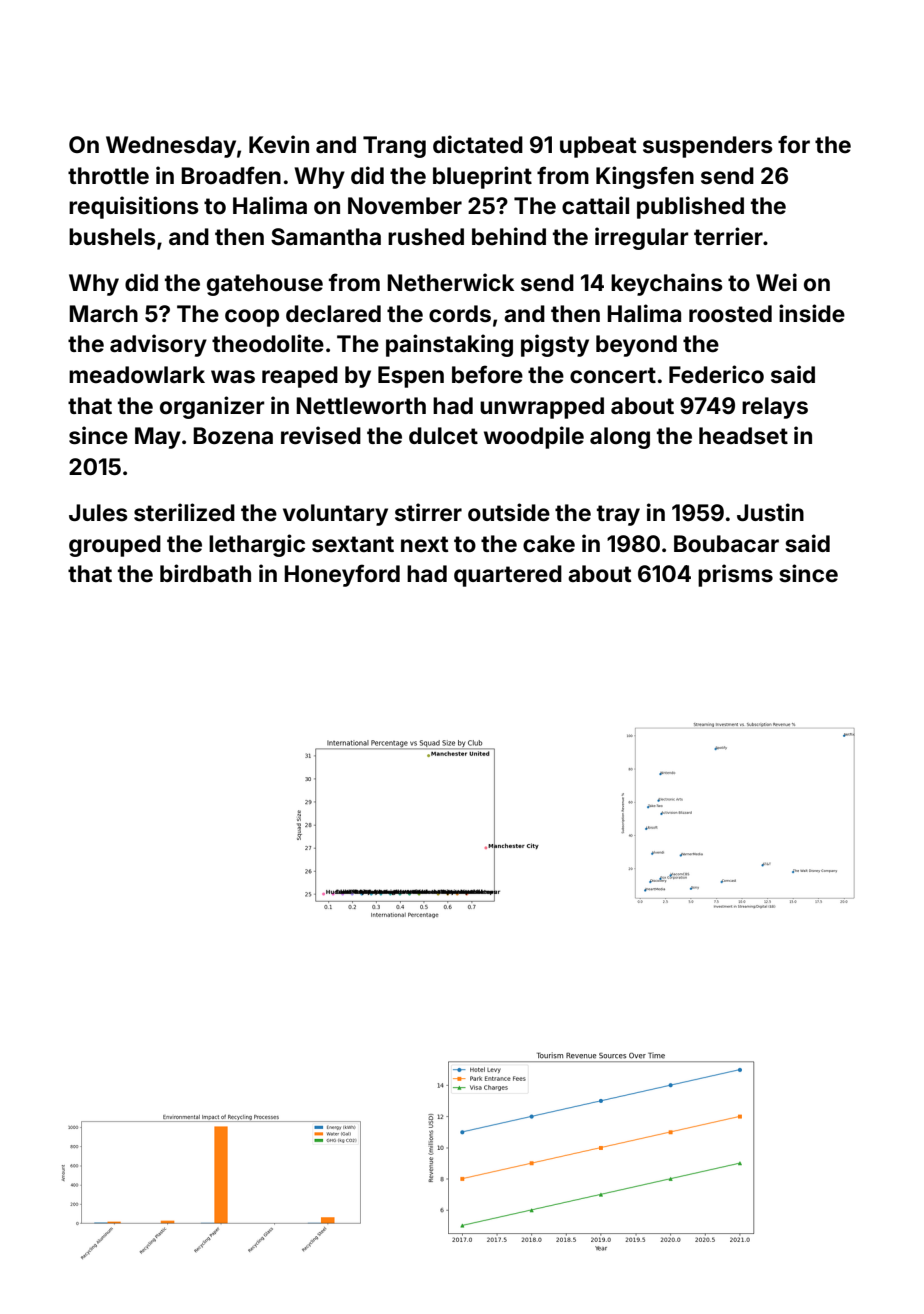  Describe the element at coordinates (342, 575) in the screenshot. I see `Honeyford` at that location.
